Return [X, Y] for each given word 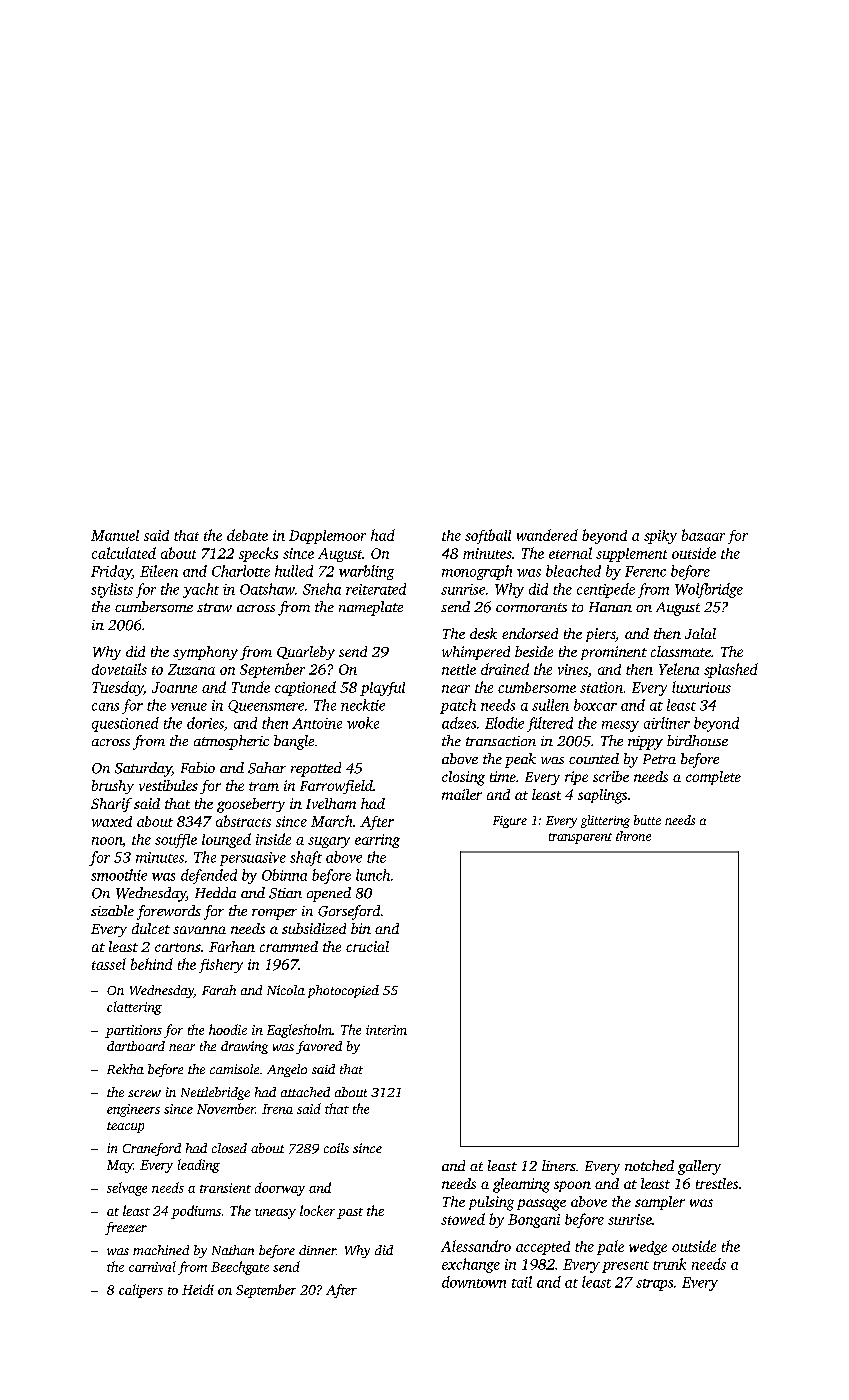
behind [152, 964]
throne [633, 836]
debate [247, 535]
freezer [126, 1228]
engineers [133, 1110]
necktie [363, 705]
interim [386, 1030]
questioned [125, 724]
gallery [699, 1167]
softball [488, 536]
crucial [367, 946]
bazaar [703, 535]
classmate [681, 651]
